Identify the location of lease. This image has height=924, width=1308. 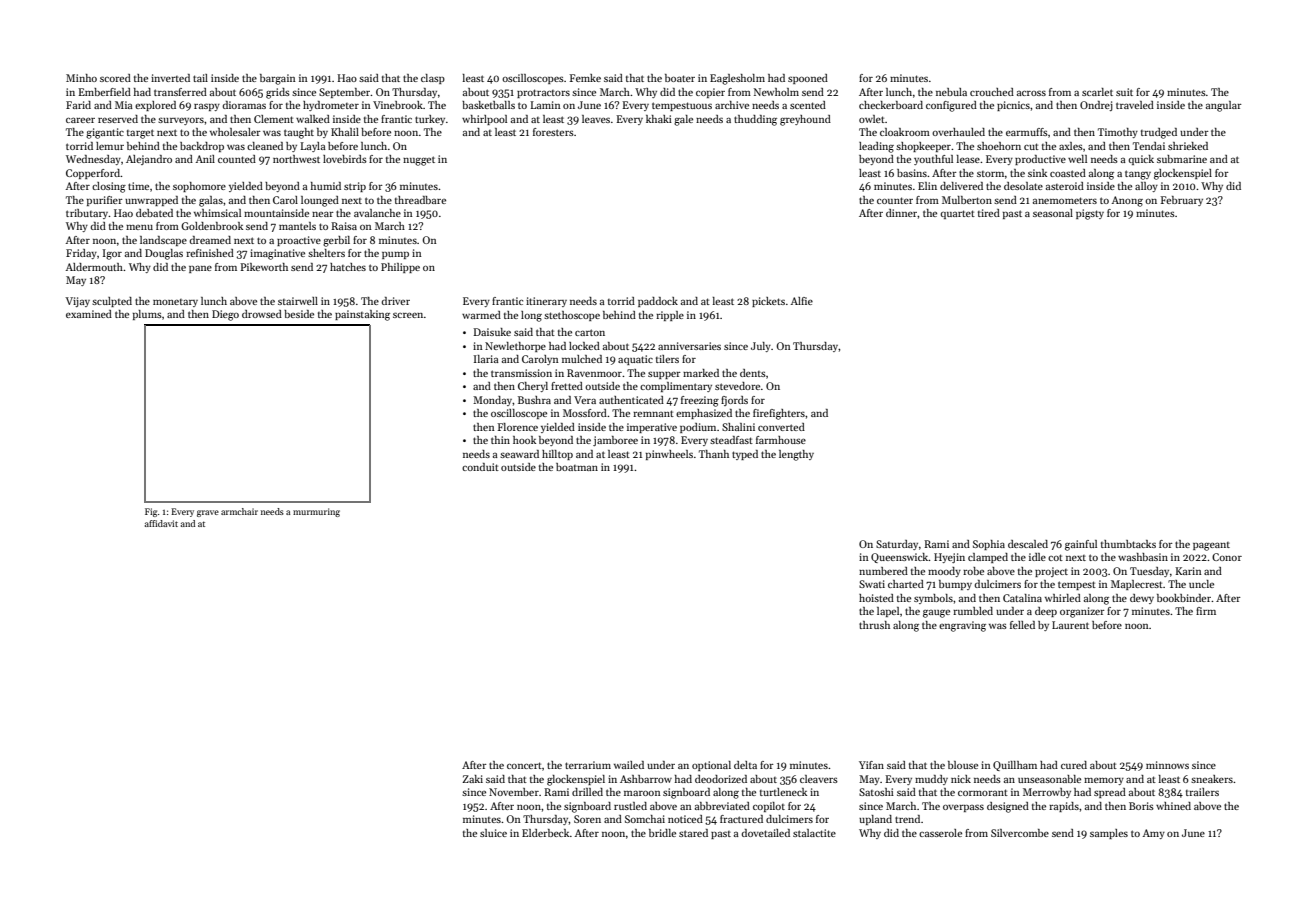
(968, 159).
